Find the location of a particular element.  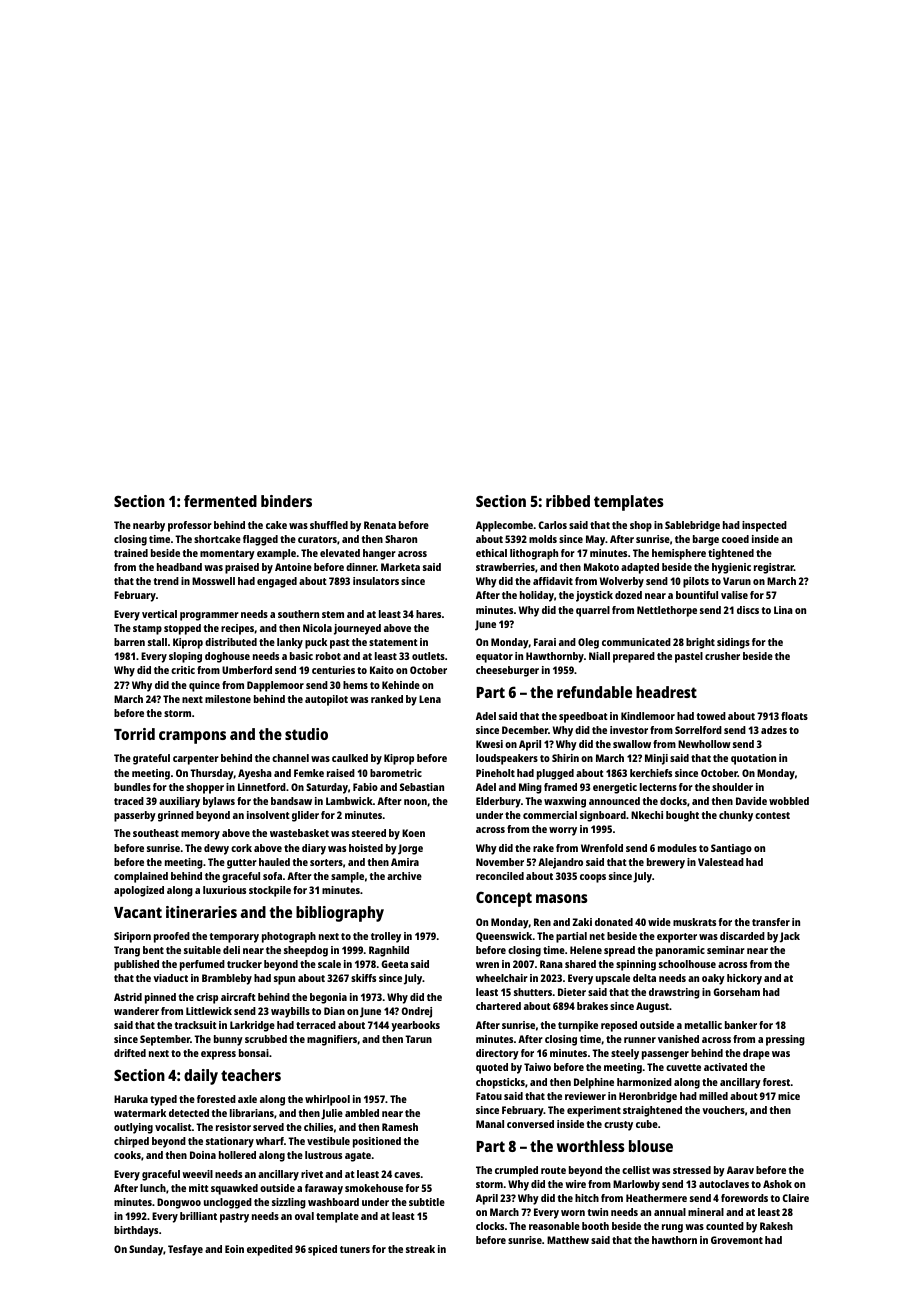

wobbled is located at coordinates (789, 801).
